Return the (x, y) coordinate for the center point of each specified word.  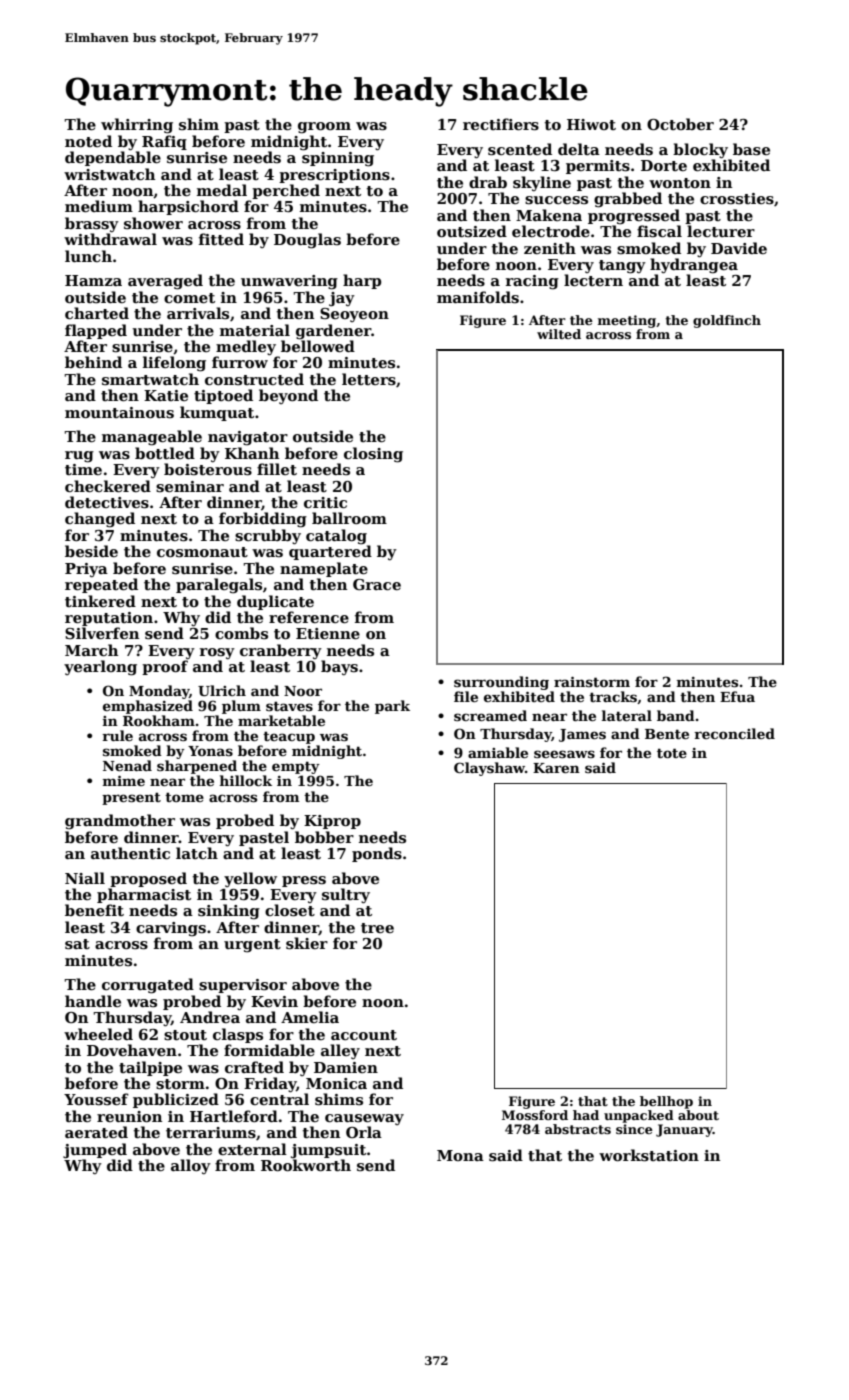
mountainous (119, 412)
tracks (613, 696)
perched (286, 191)
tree (377, 928)
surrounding (501, 683)
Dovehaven (132, 1050)
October (680, 124)
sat (77, 944)
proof (165, 667)
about (698, 1115)
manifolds (478, 297)
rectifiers (501, 124)
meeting (627, 321)
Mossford (535, 1115)
